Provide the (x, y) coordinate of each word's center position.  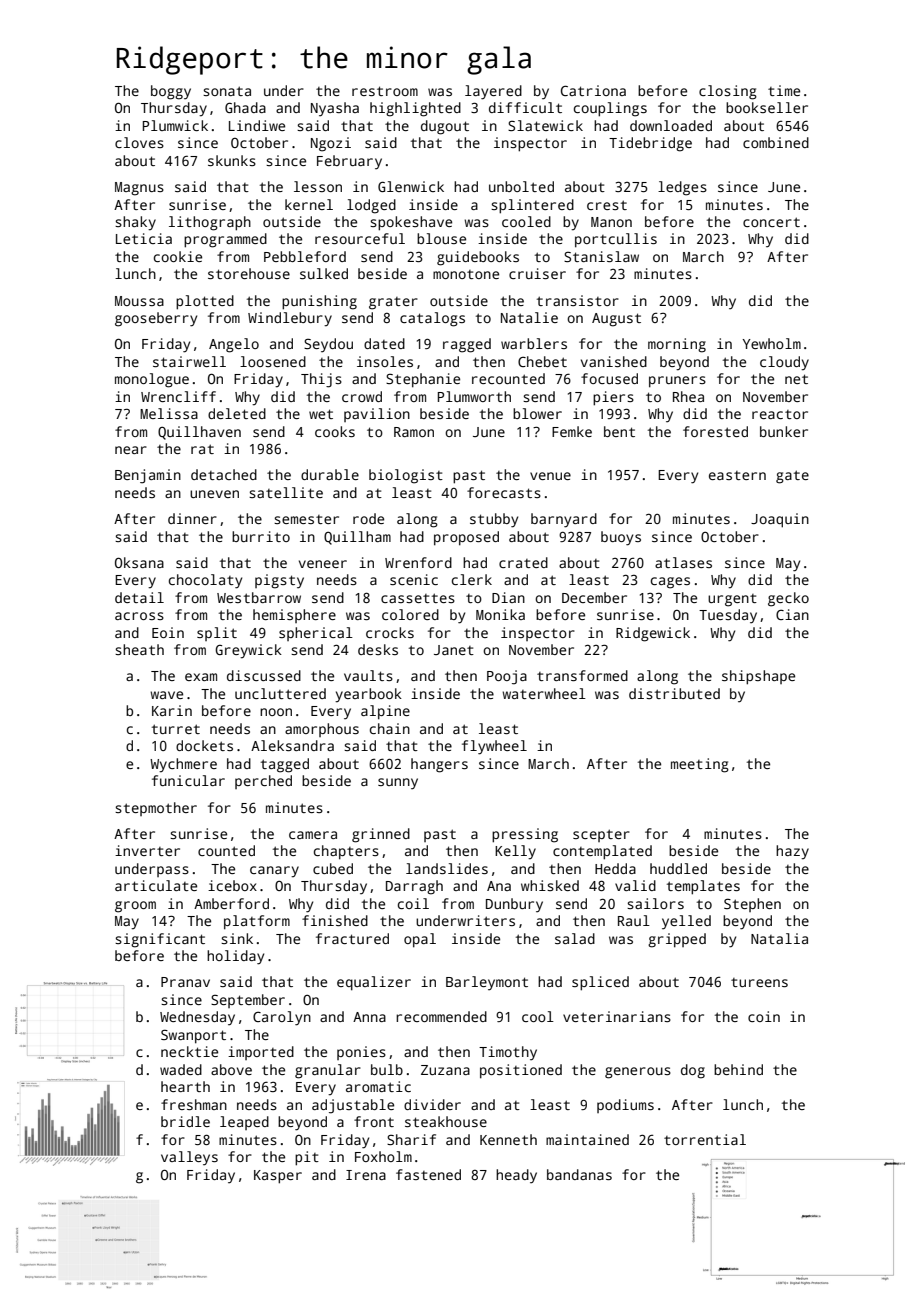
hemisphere (294, 616)
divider (432, 1104)
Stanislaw (601, 256)
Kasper (278, 1177)
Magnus (139, 189)
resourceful (360, 238)
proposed (466, 538)
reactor (780, 414)
